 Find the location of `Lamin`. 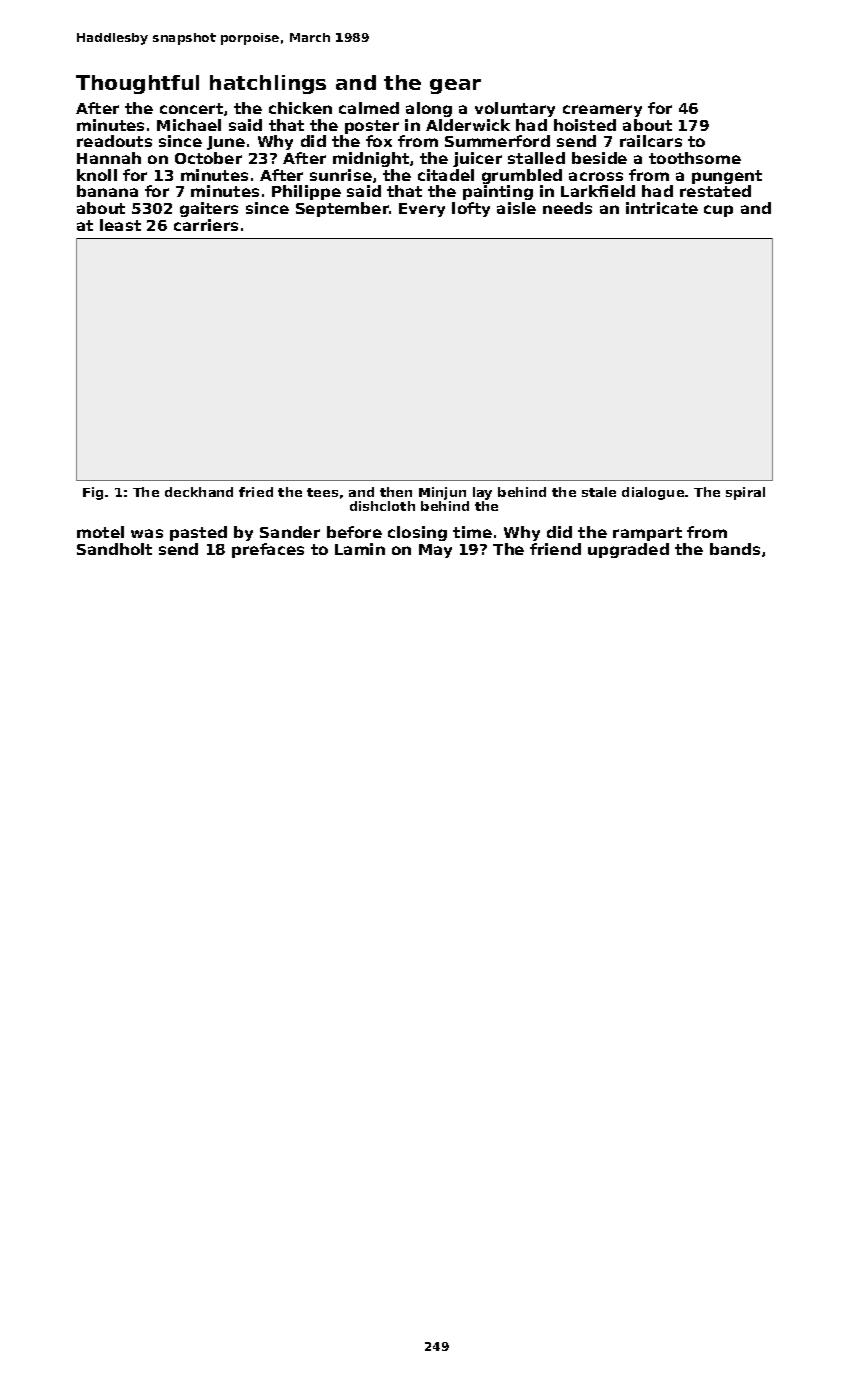

Lamin is located at coordinates (360, 549).
